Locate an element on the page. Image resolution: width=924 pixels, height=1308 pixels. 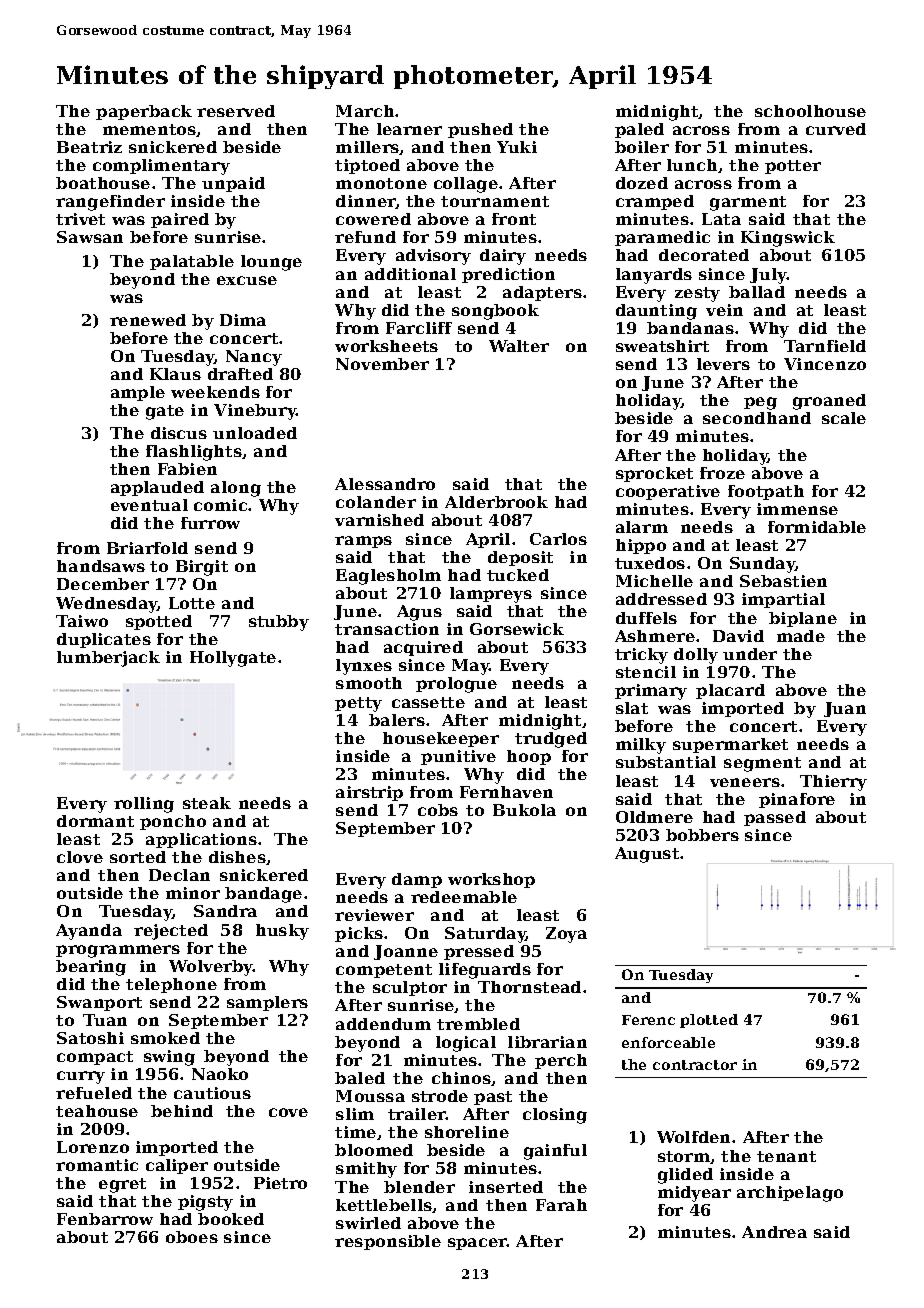
picks is located at coordinates (359, 934).
